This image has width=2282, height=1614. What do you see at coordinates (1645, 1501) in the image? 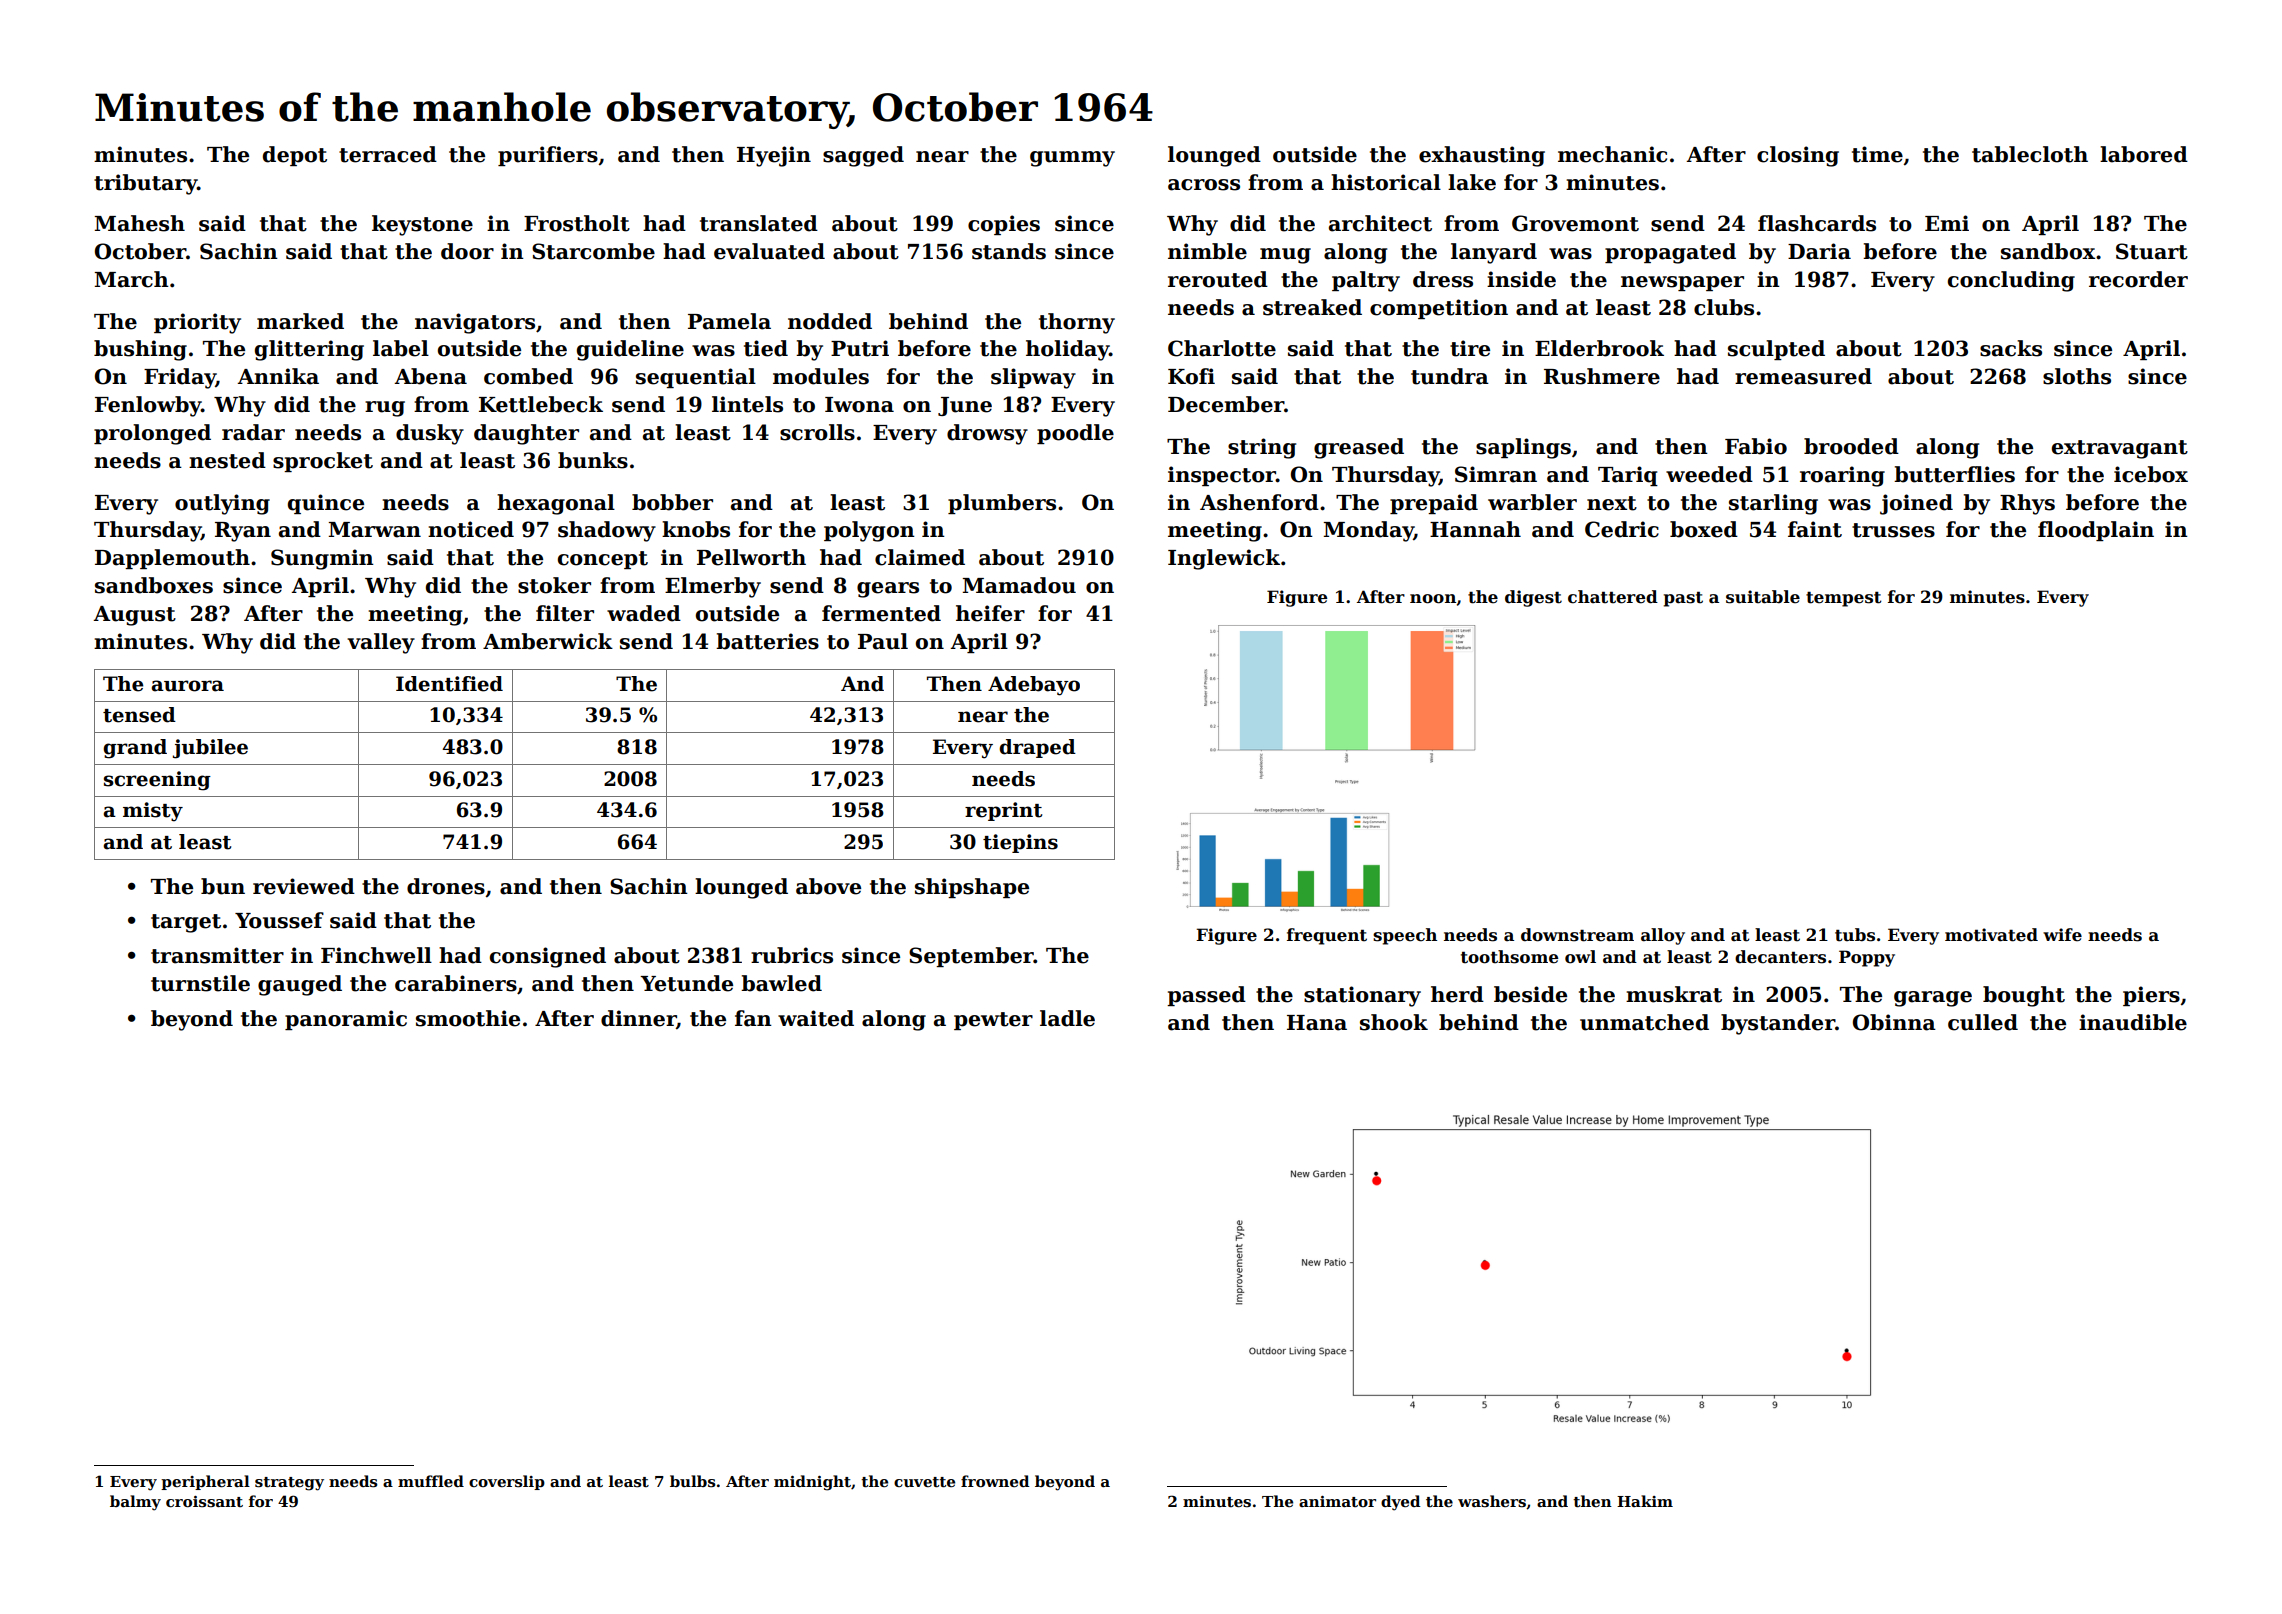
I see `Hakim` at bounding box center [1645, 1501].
